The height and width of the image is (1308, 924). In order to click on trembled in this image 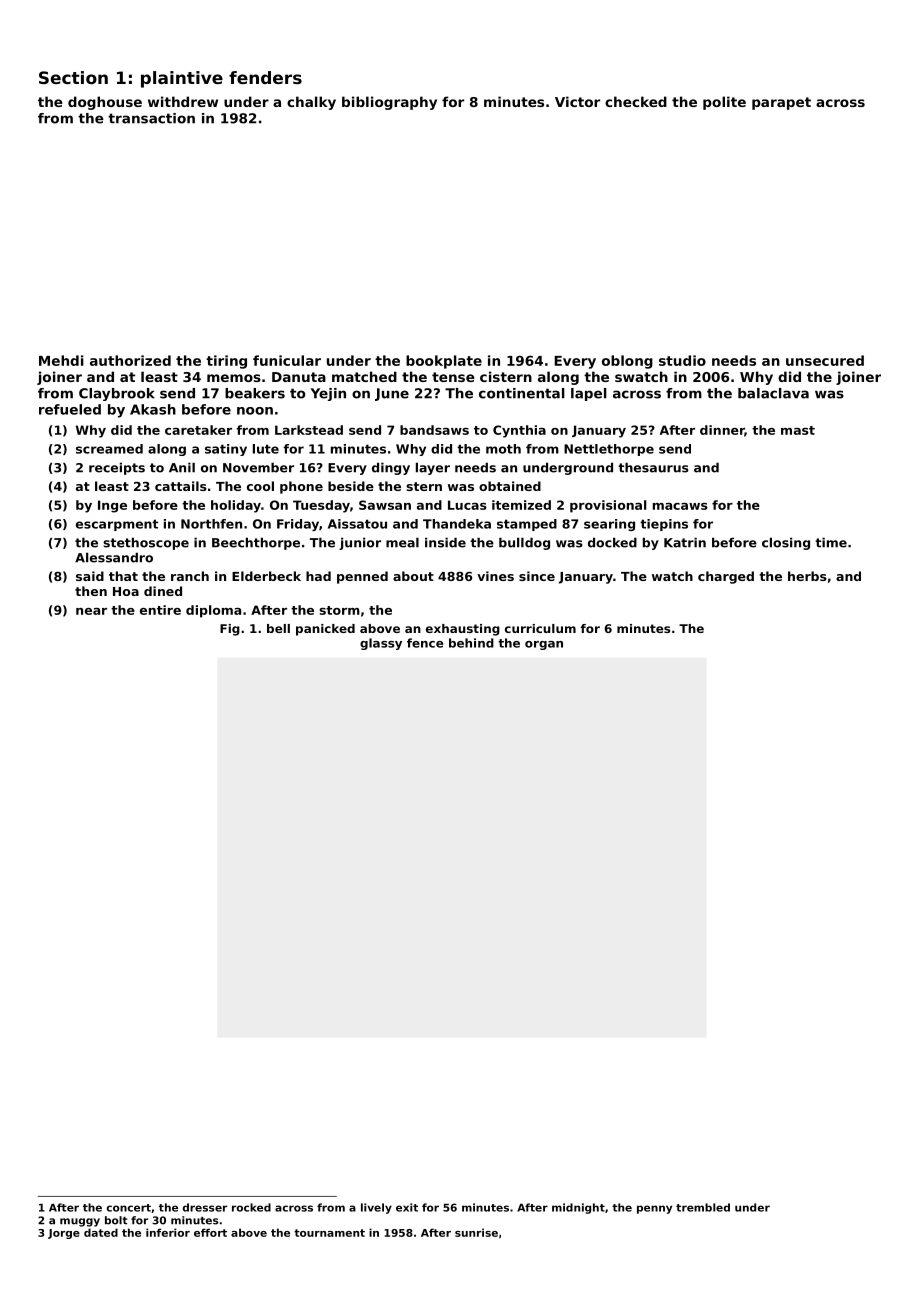, I will do `click(703, 1207)`.
